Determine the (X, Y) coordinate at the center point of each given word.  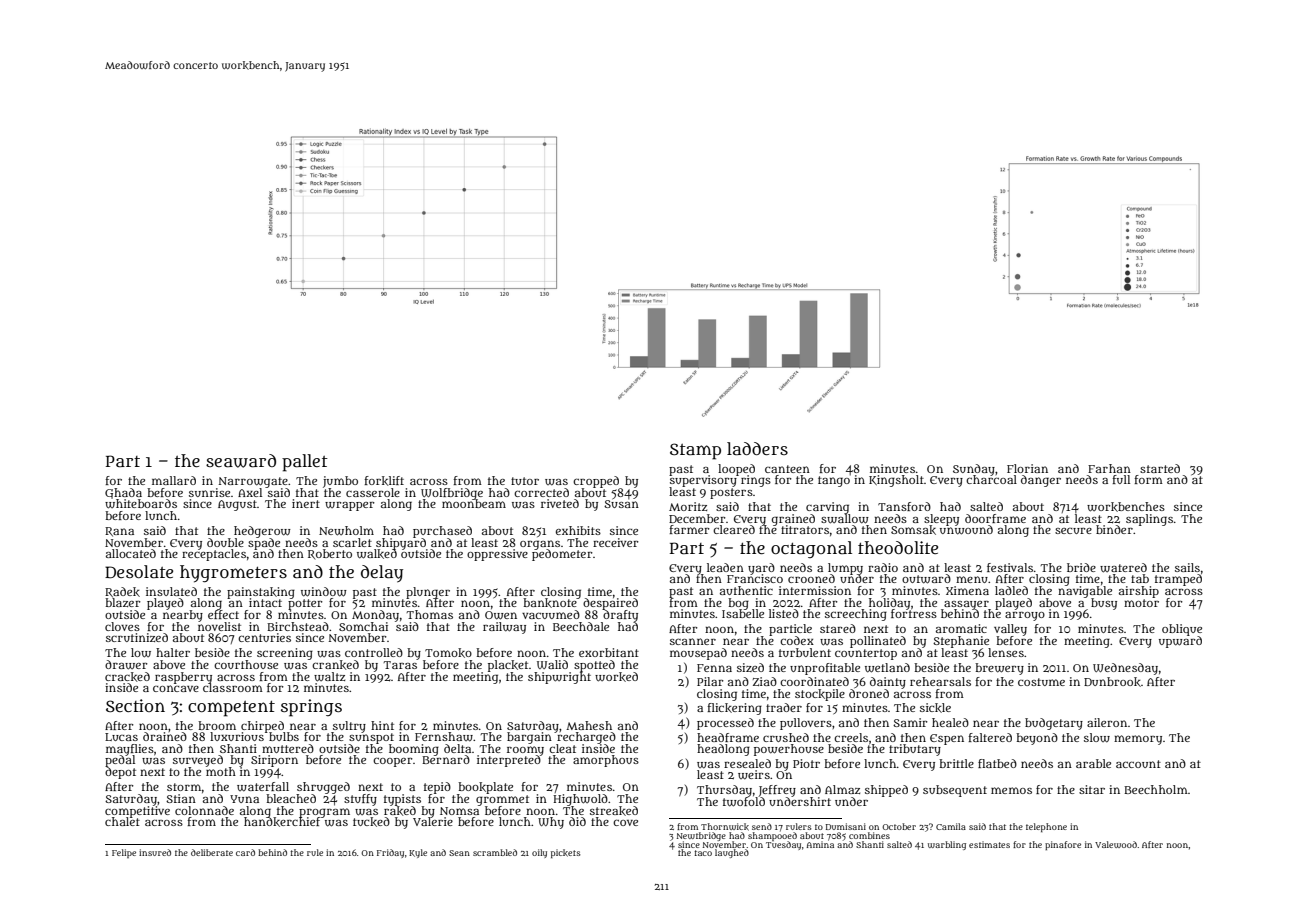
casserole (373, 492)
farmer (690, 529)
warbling (947, 845)
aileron (1107, 722)
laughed (732, 853)
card (245, 852)
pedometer (562, 555)
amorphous (606, 761)
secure (1073, 531)
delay (382, 574)
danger (1041, 481)
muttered (288, 748)
